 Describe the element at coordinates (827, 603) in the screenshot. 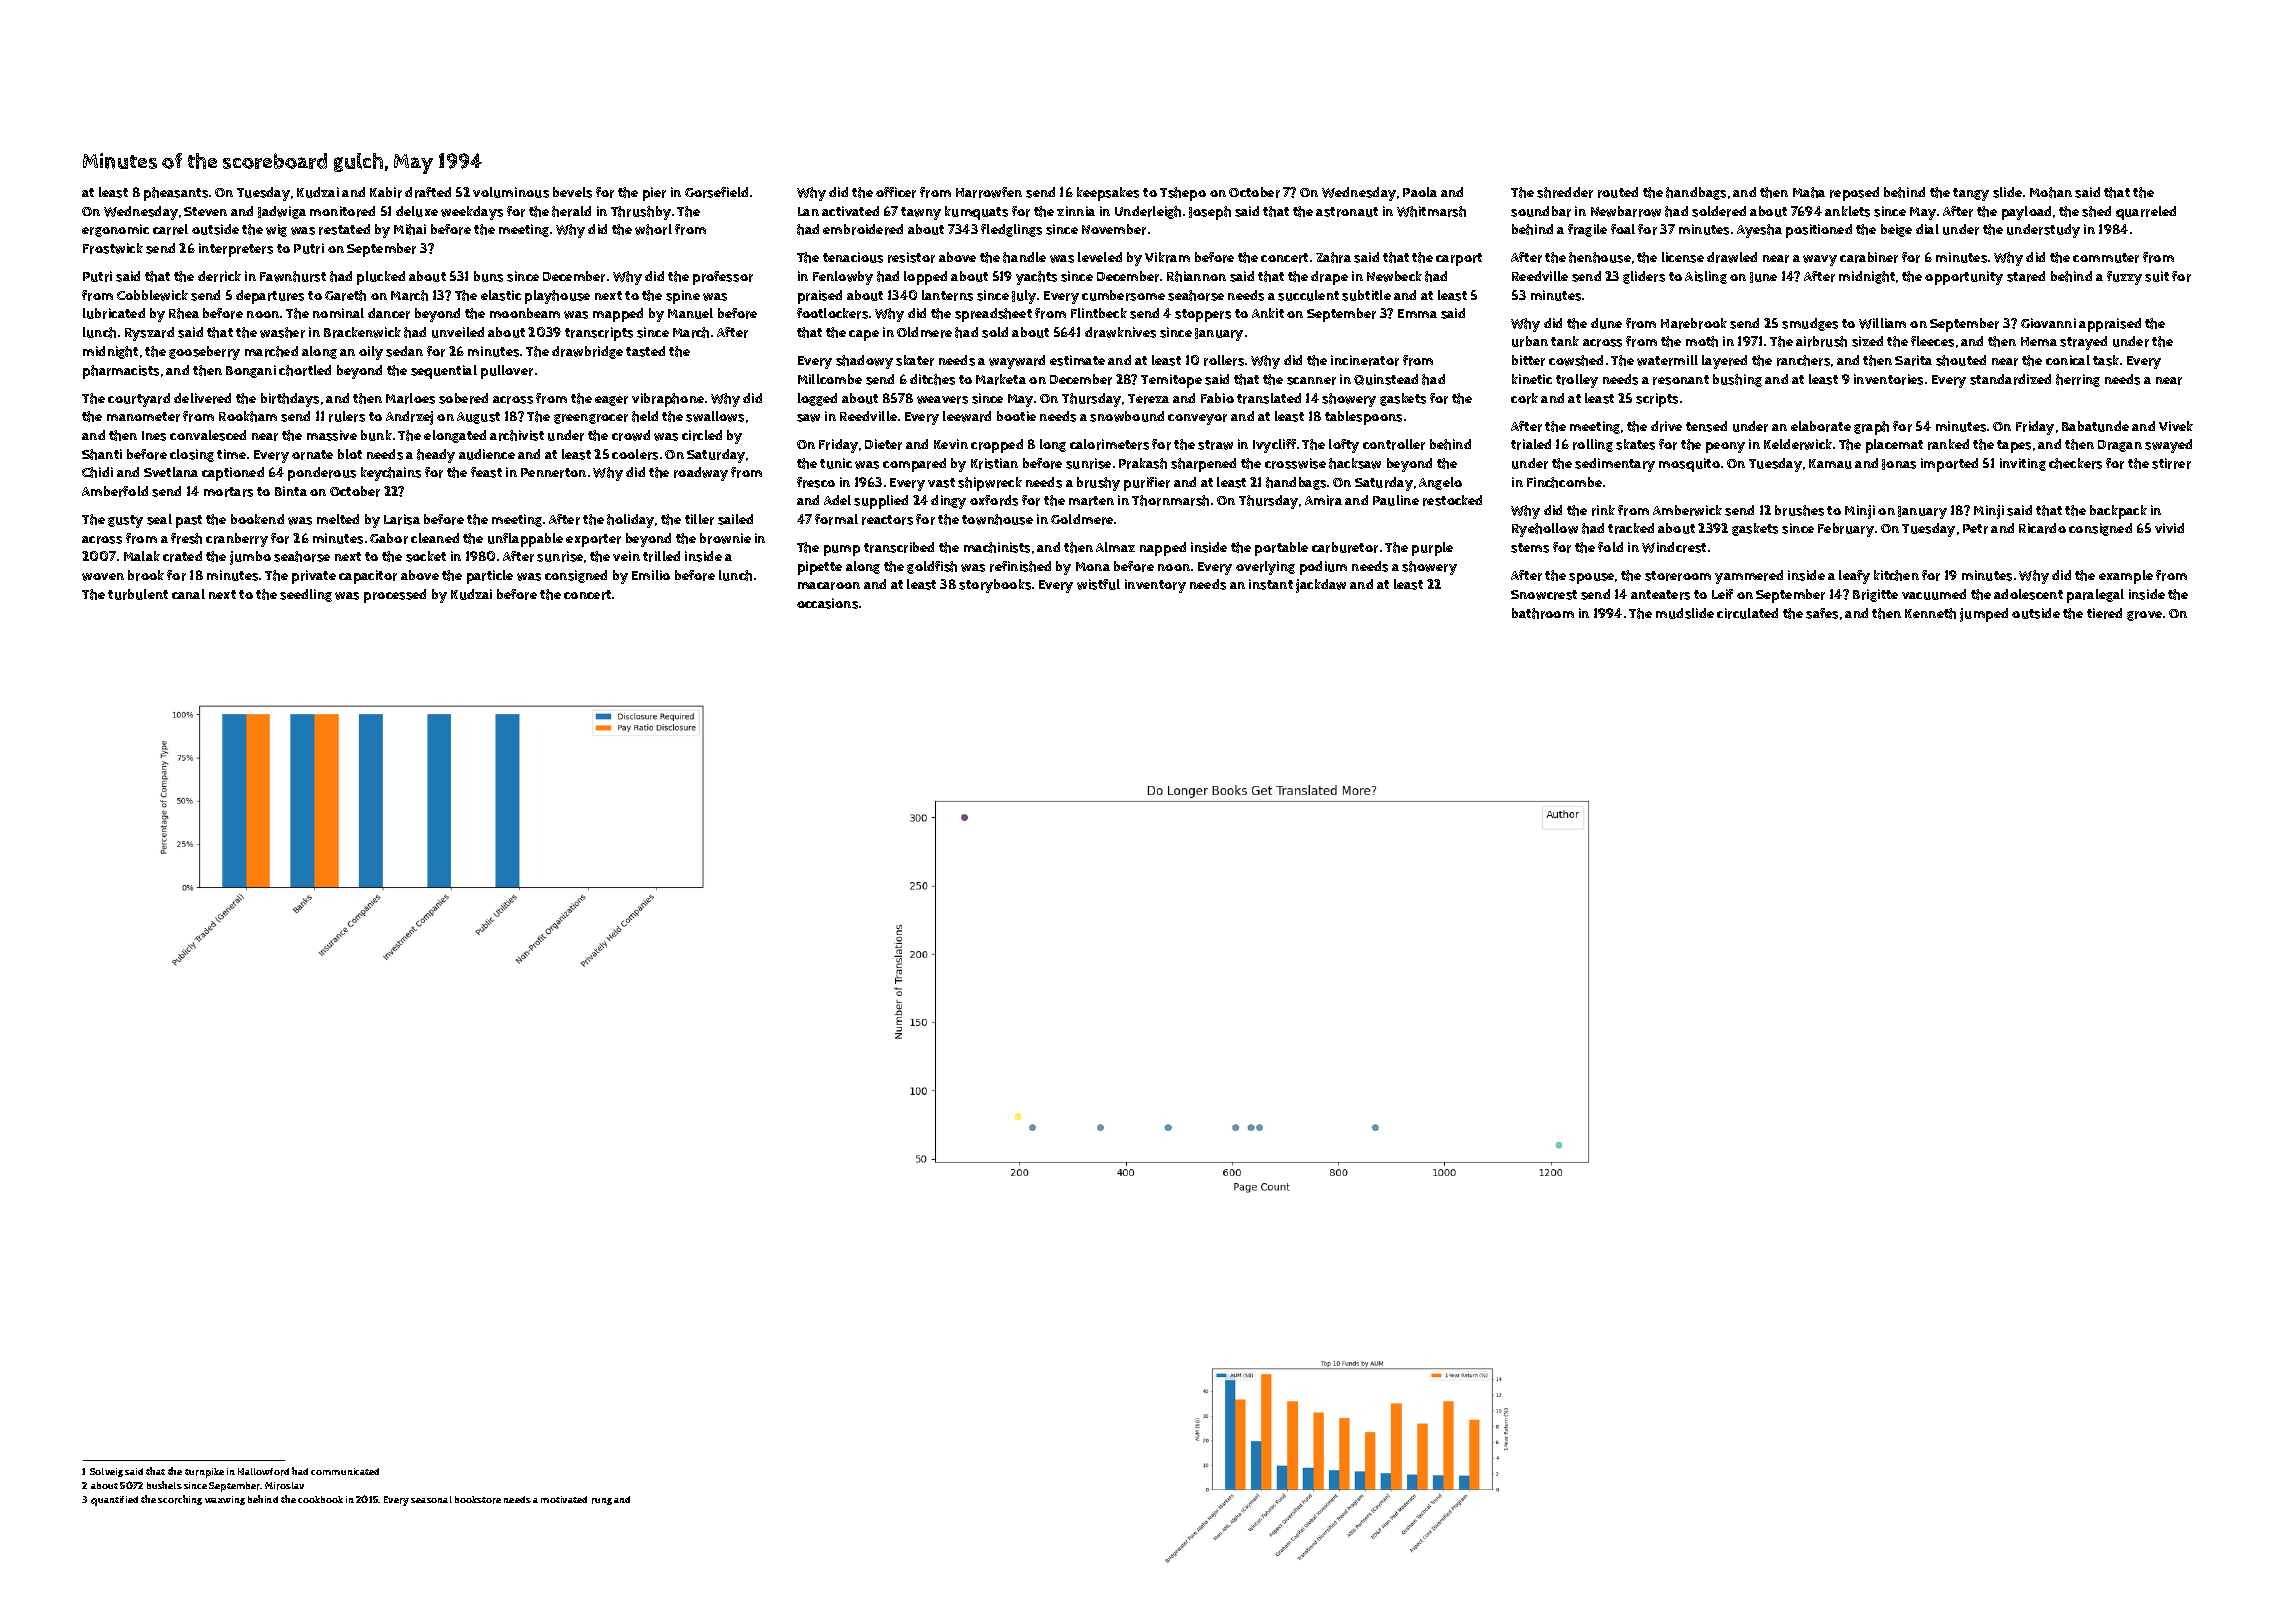

I see `occasions` at that location.
